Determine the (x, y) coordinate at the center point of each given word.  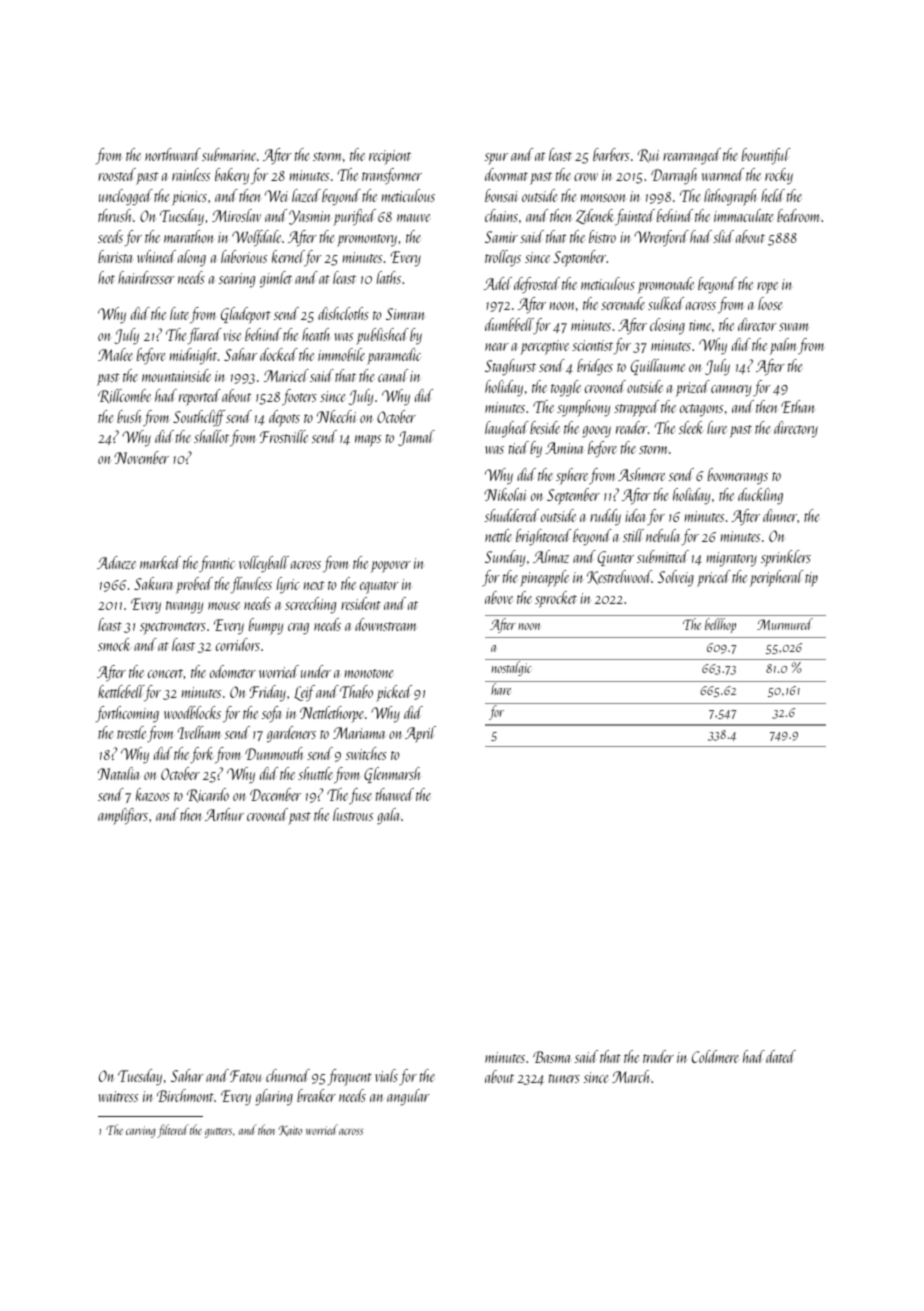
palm (783, 346)
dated (781, 1056)
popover (391, 567)
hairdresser (146, 277)
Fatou (245, 1076)
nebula (662, 535)
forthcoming (127, 714)
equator (379, 587)
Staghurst (510, 367)
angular (408, 1097)
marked (160, 562)
